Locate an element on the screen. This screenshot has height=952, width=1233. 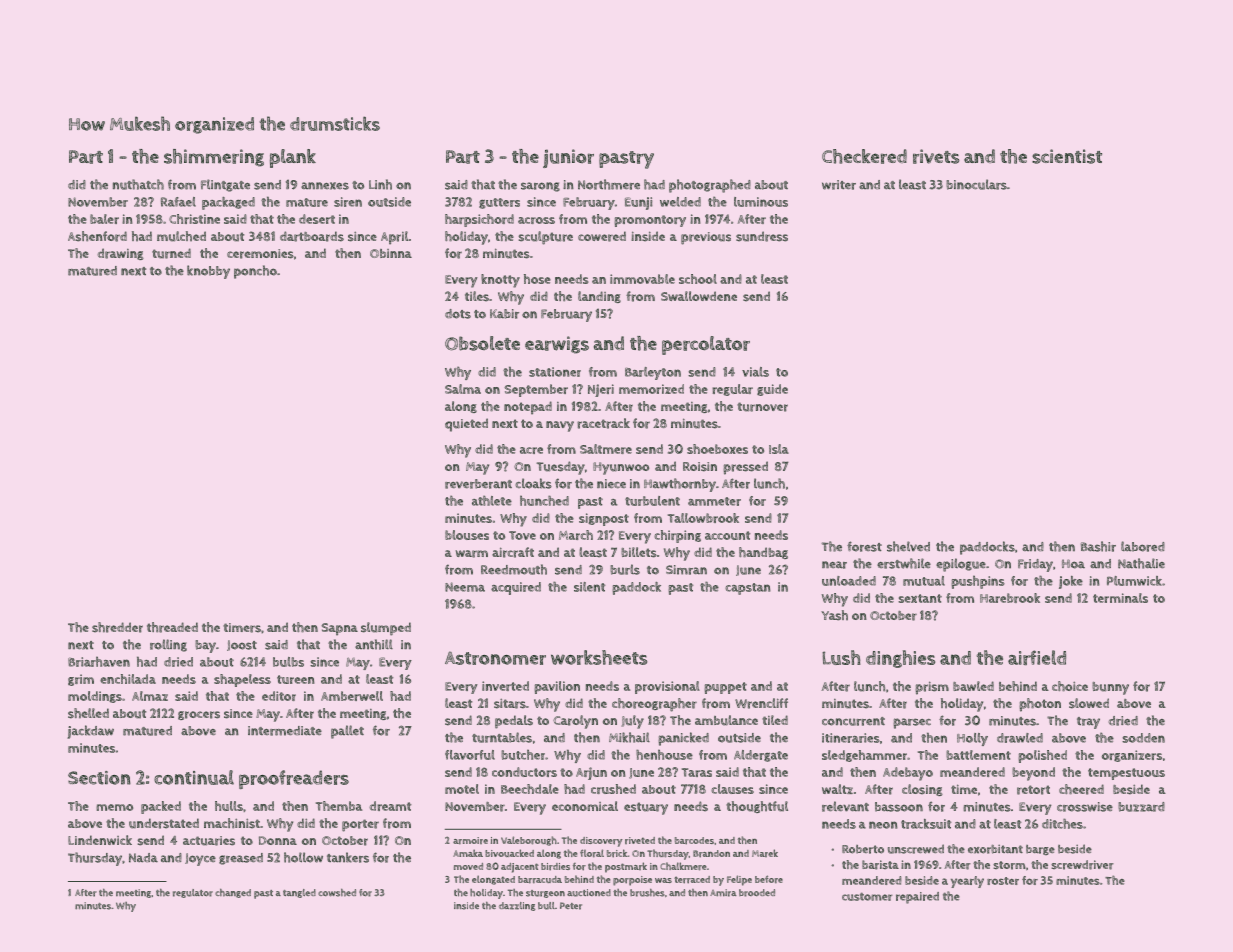
knobby is located at coordinates (208, 272).
